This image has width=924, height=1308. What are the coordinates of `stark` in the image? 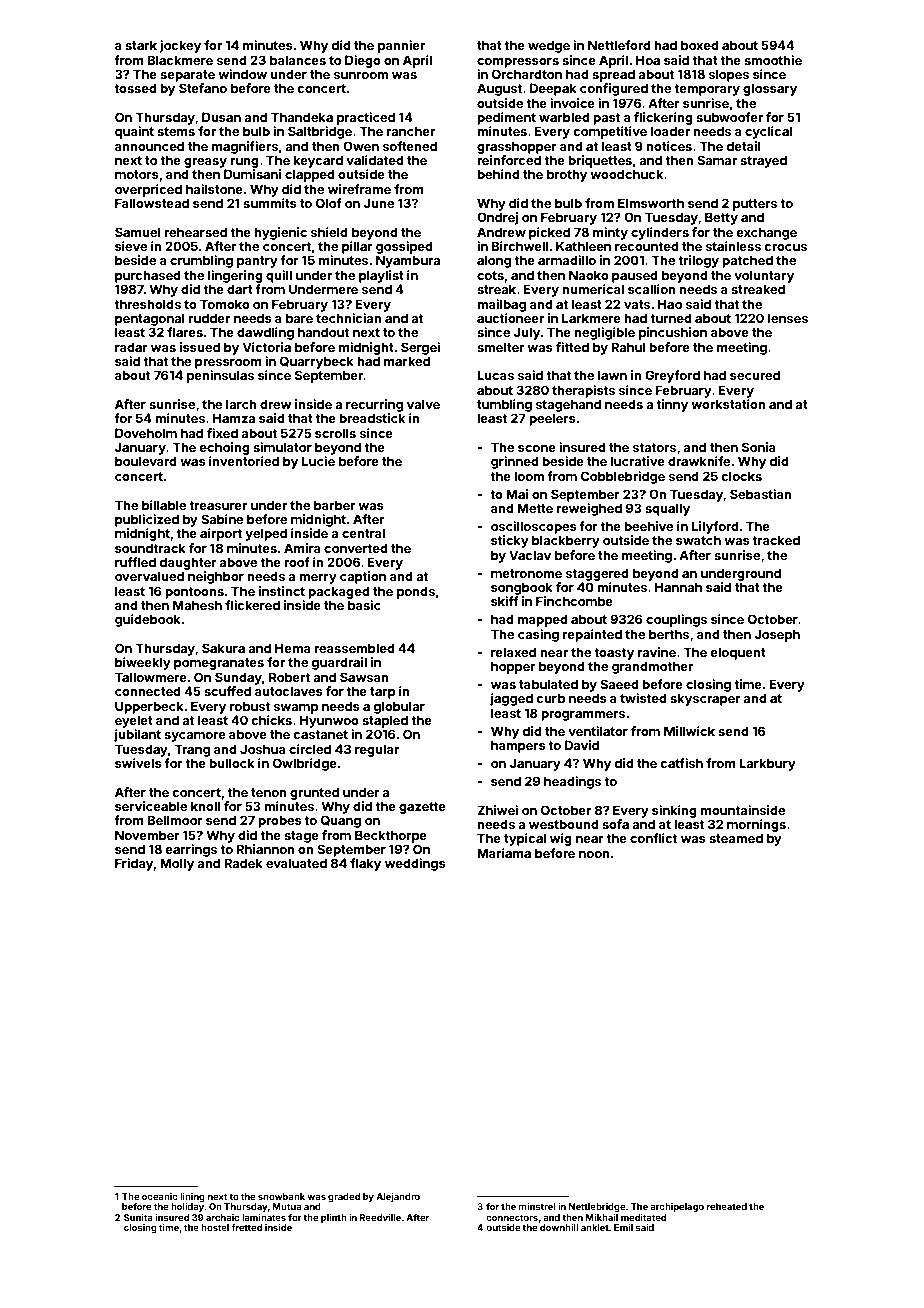 It's located at (141, 45).
